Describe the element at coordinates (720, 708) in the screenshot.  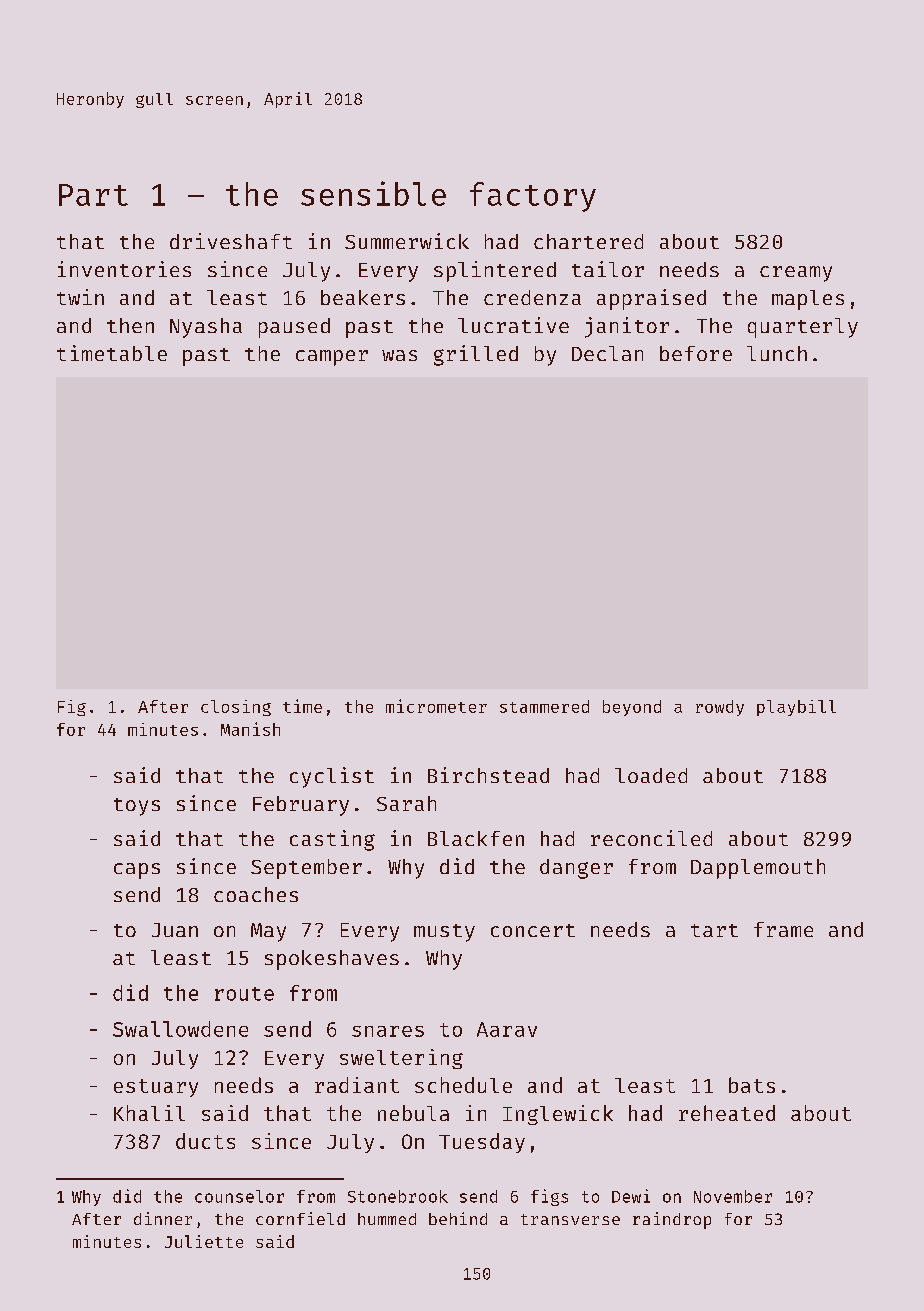
I see `rowdy` at that location.
